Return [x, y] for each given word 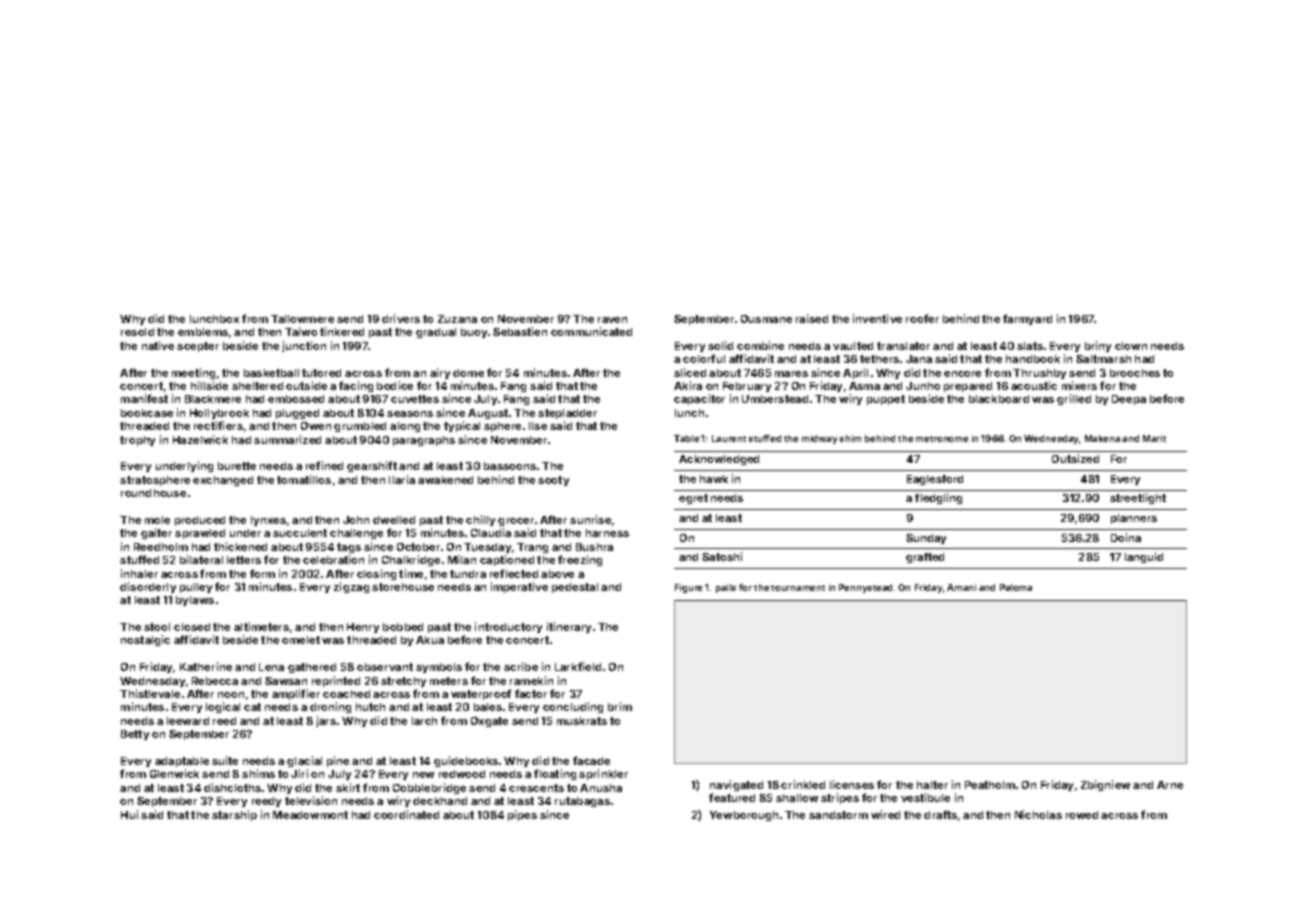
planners [1134, 519]
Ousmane [766, 319]
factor [531, 693]
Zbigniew [1105, 785]
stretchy [403, 682]
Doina [1126, 537]
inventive [877, 318]
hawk [714, 479]
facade [591, 760]
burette [237, 466]
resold [137, 332]
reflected [514, 573]
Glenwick [174, 773]
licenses [852, 784]
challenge [356, 534]
